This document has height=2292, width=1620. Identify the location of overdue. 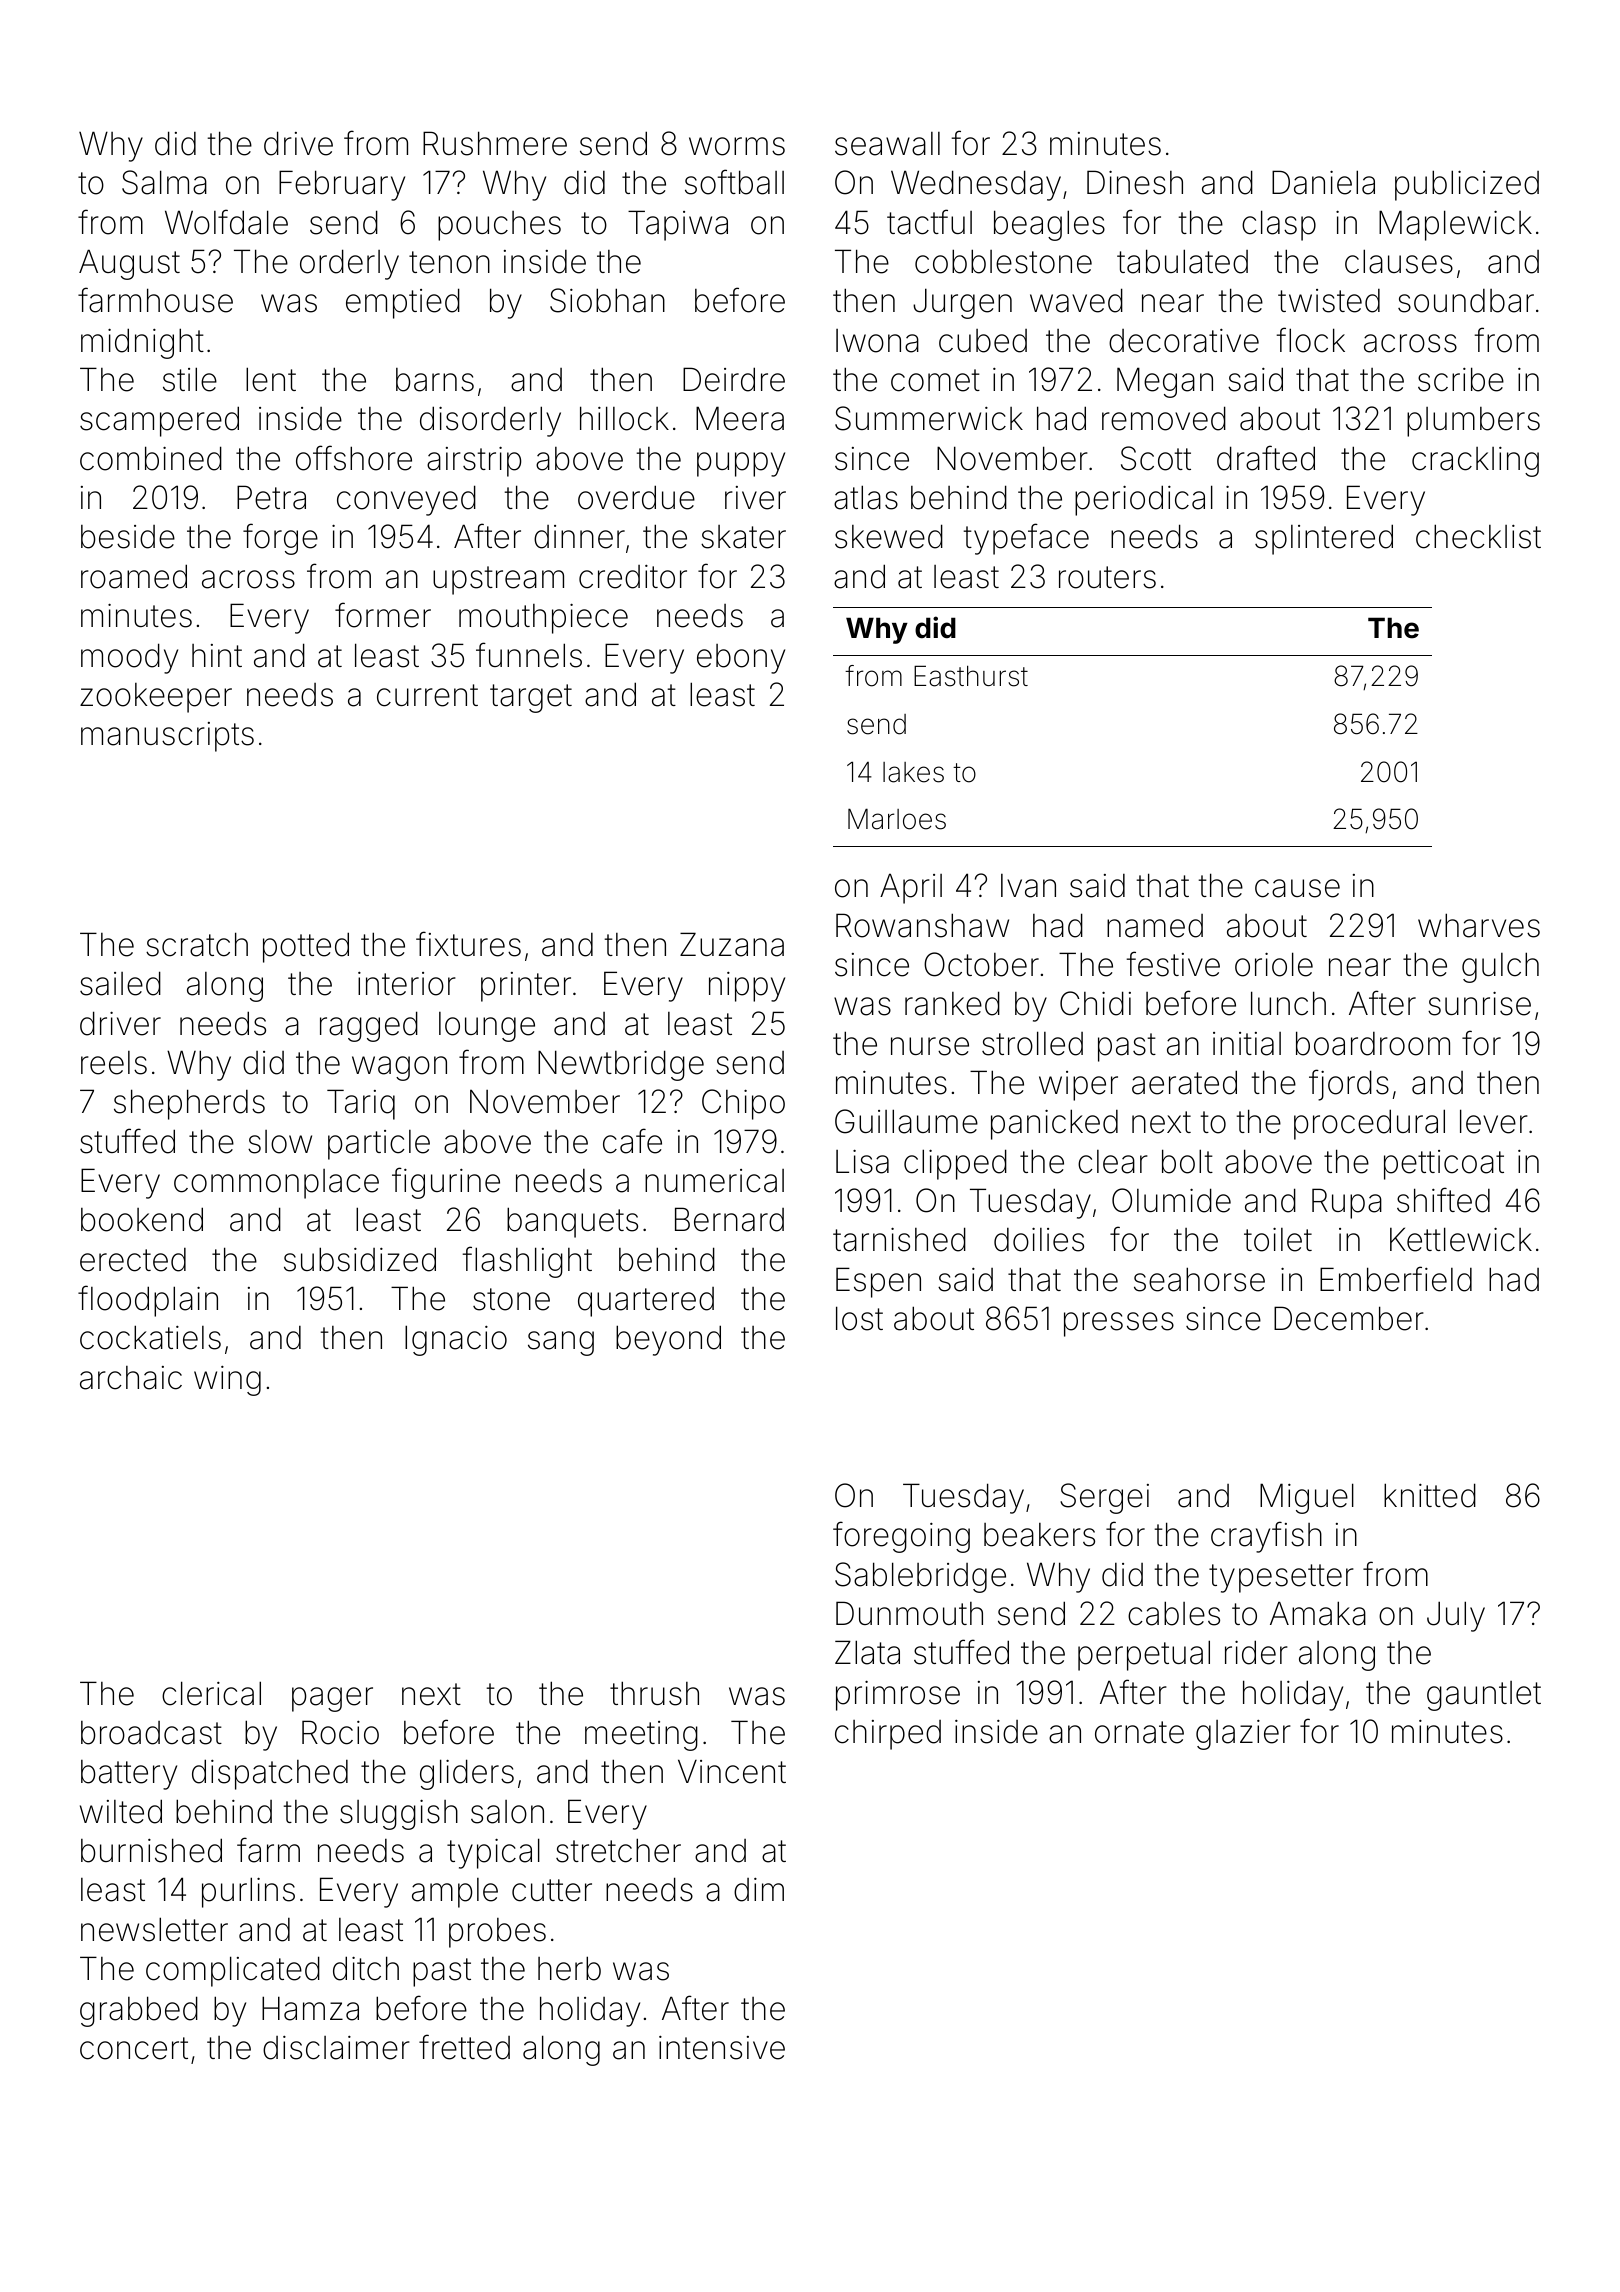
(636, 497).
